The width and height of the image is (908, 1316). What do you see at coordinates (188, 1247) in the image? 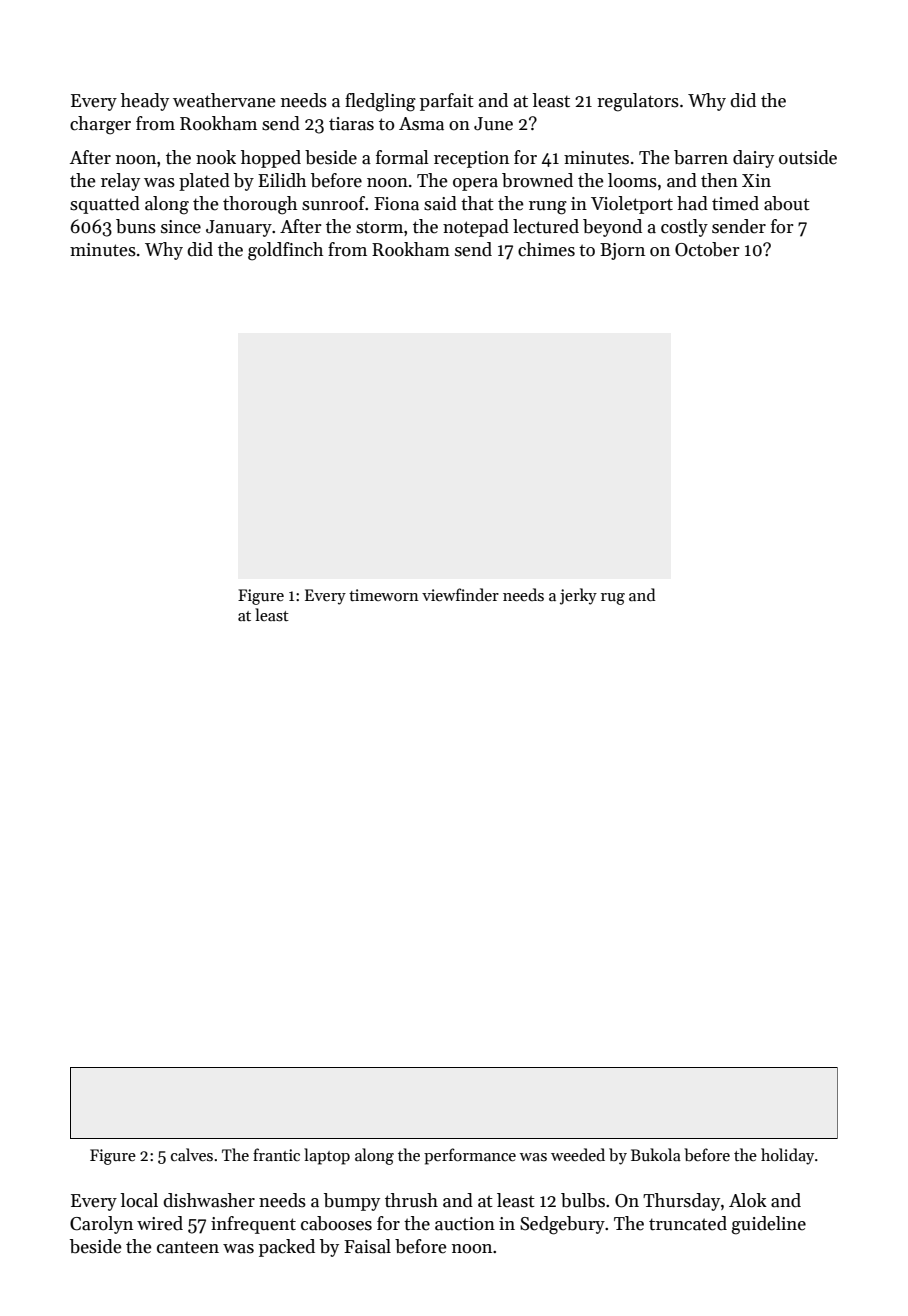
I see `canteen` at bounding box center [188, 1247].
